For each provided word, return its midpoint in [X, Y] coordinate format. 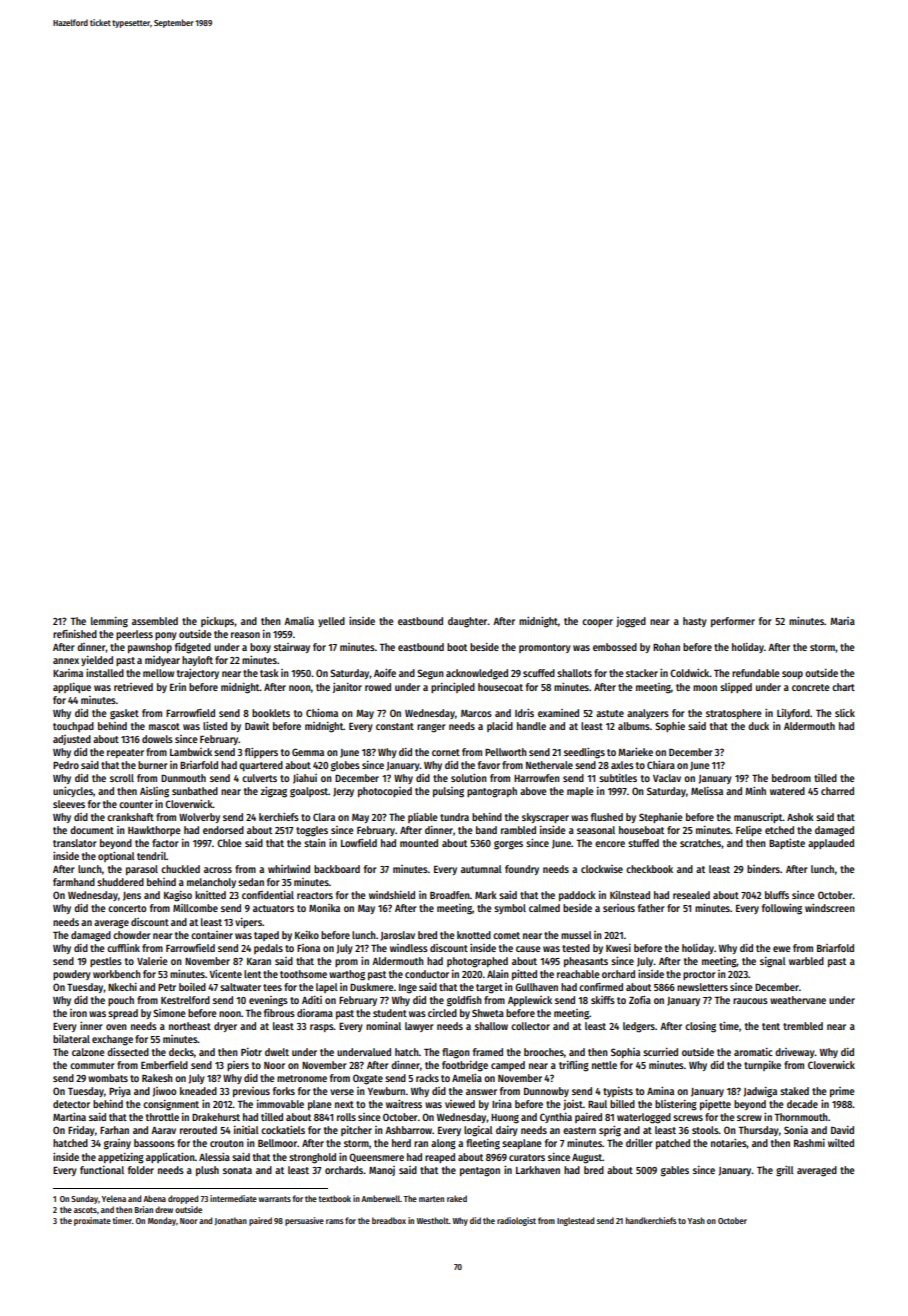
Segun [430, 674]
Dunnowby [546, 1092]
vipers [248, 923]
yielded [97, 661]
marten [431, 1199]
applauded [831, 844]
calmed [544, 908]
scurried [660, 1052]
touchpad [73, 727]
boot [457, 647]
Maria [842, 621]
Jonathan [231, 1221]
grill [785, 1171]
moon [705, 688]
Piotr [251, 1052]
